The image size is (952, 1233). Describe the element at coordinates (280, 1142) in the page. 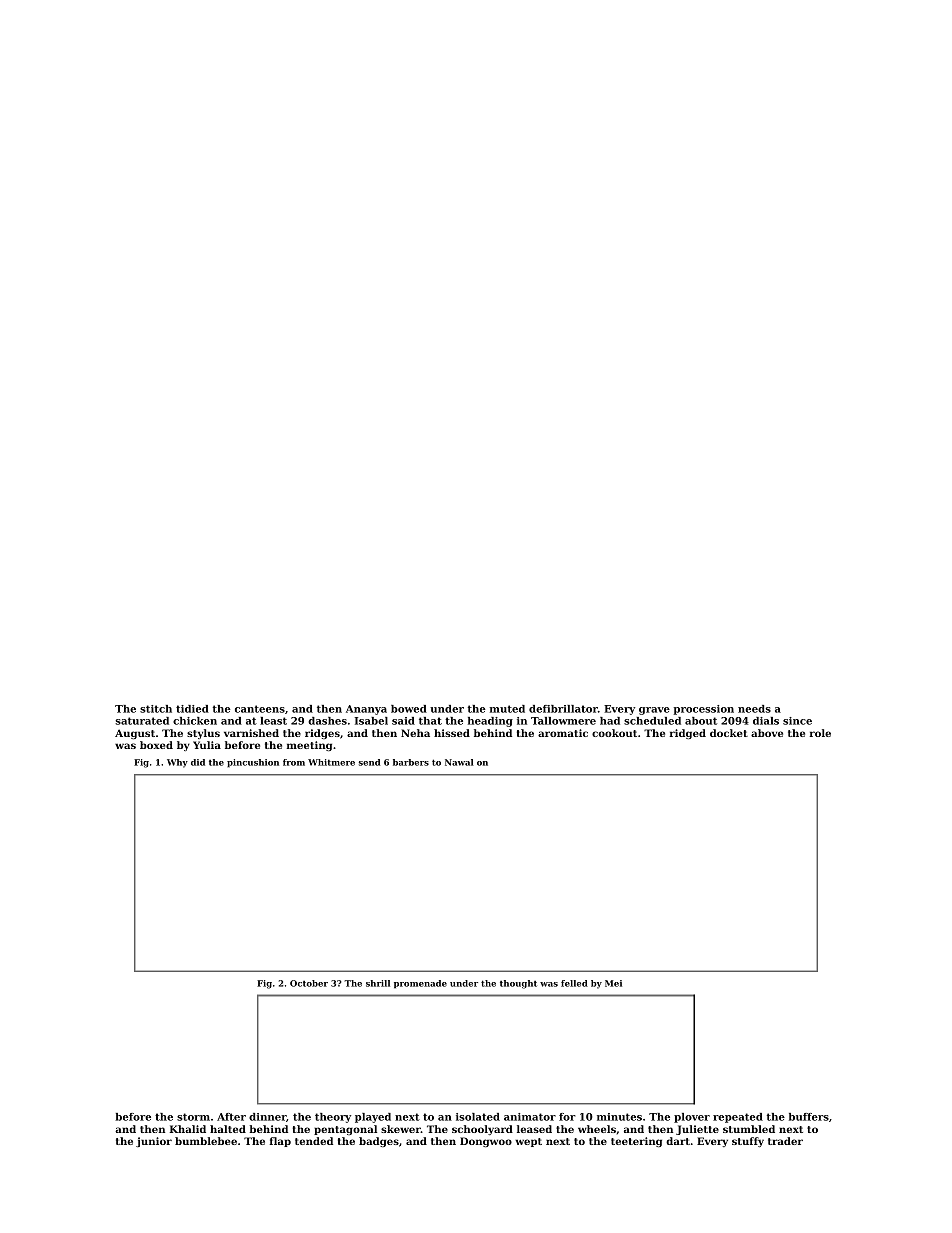

I see `flap` at that location.
